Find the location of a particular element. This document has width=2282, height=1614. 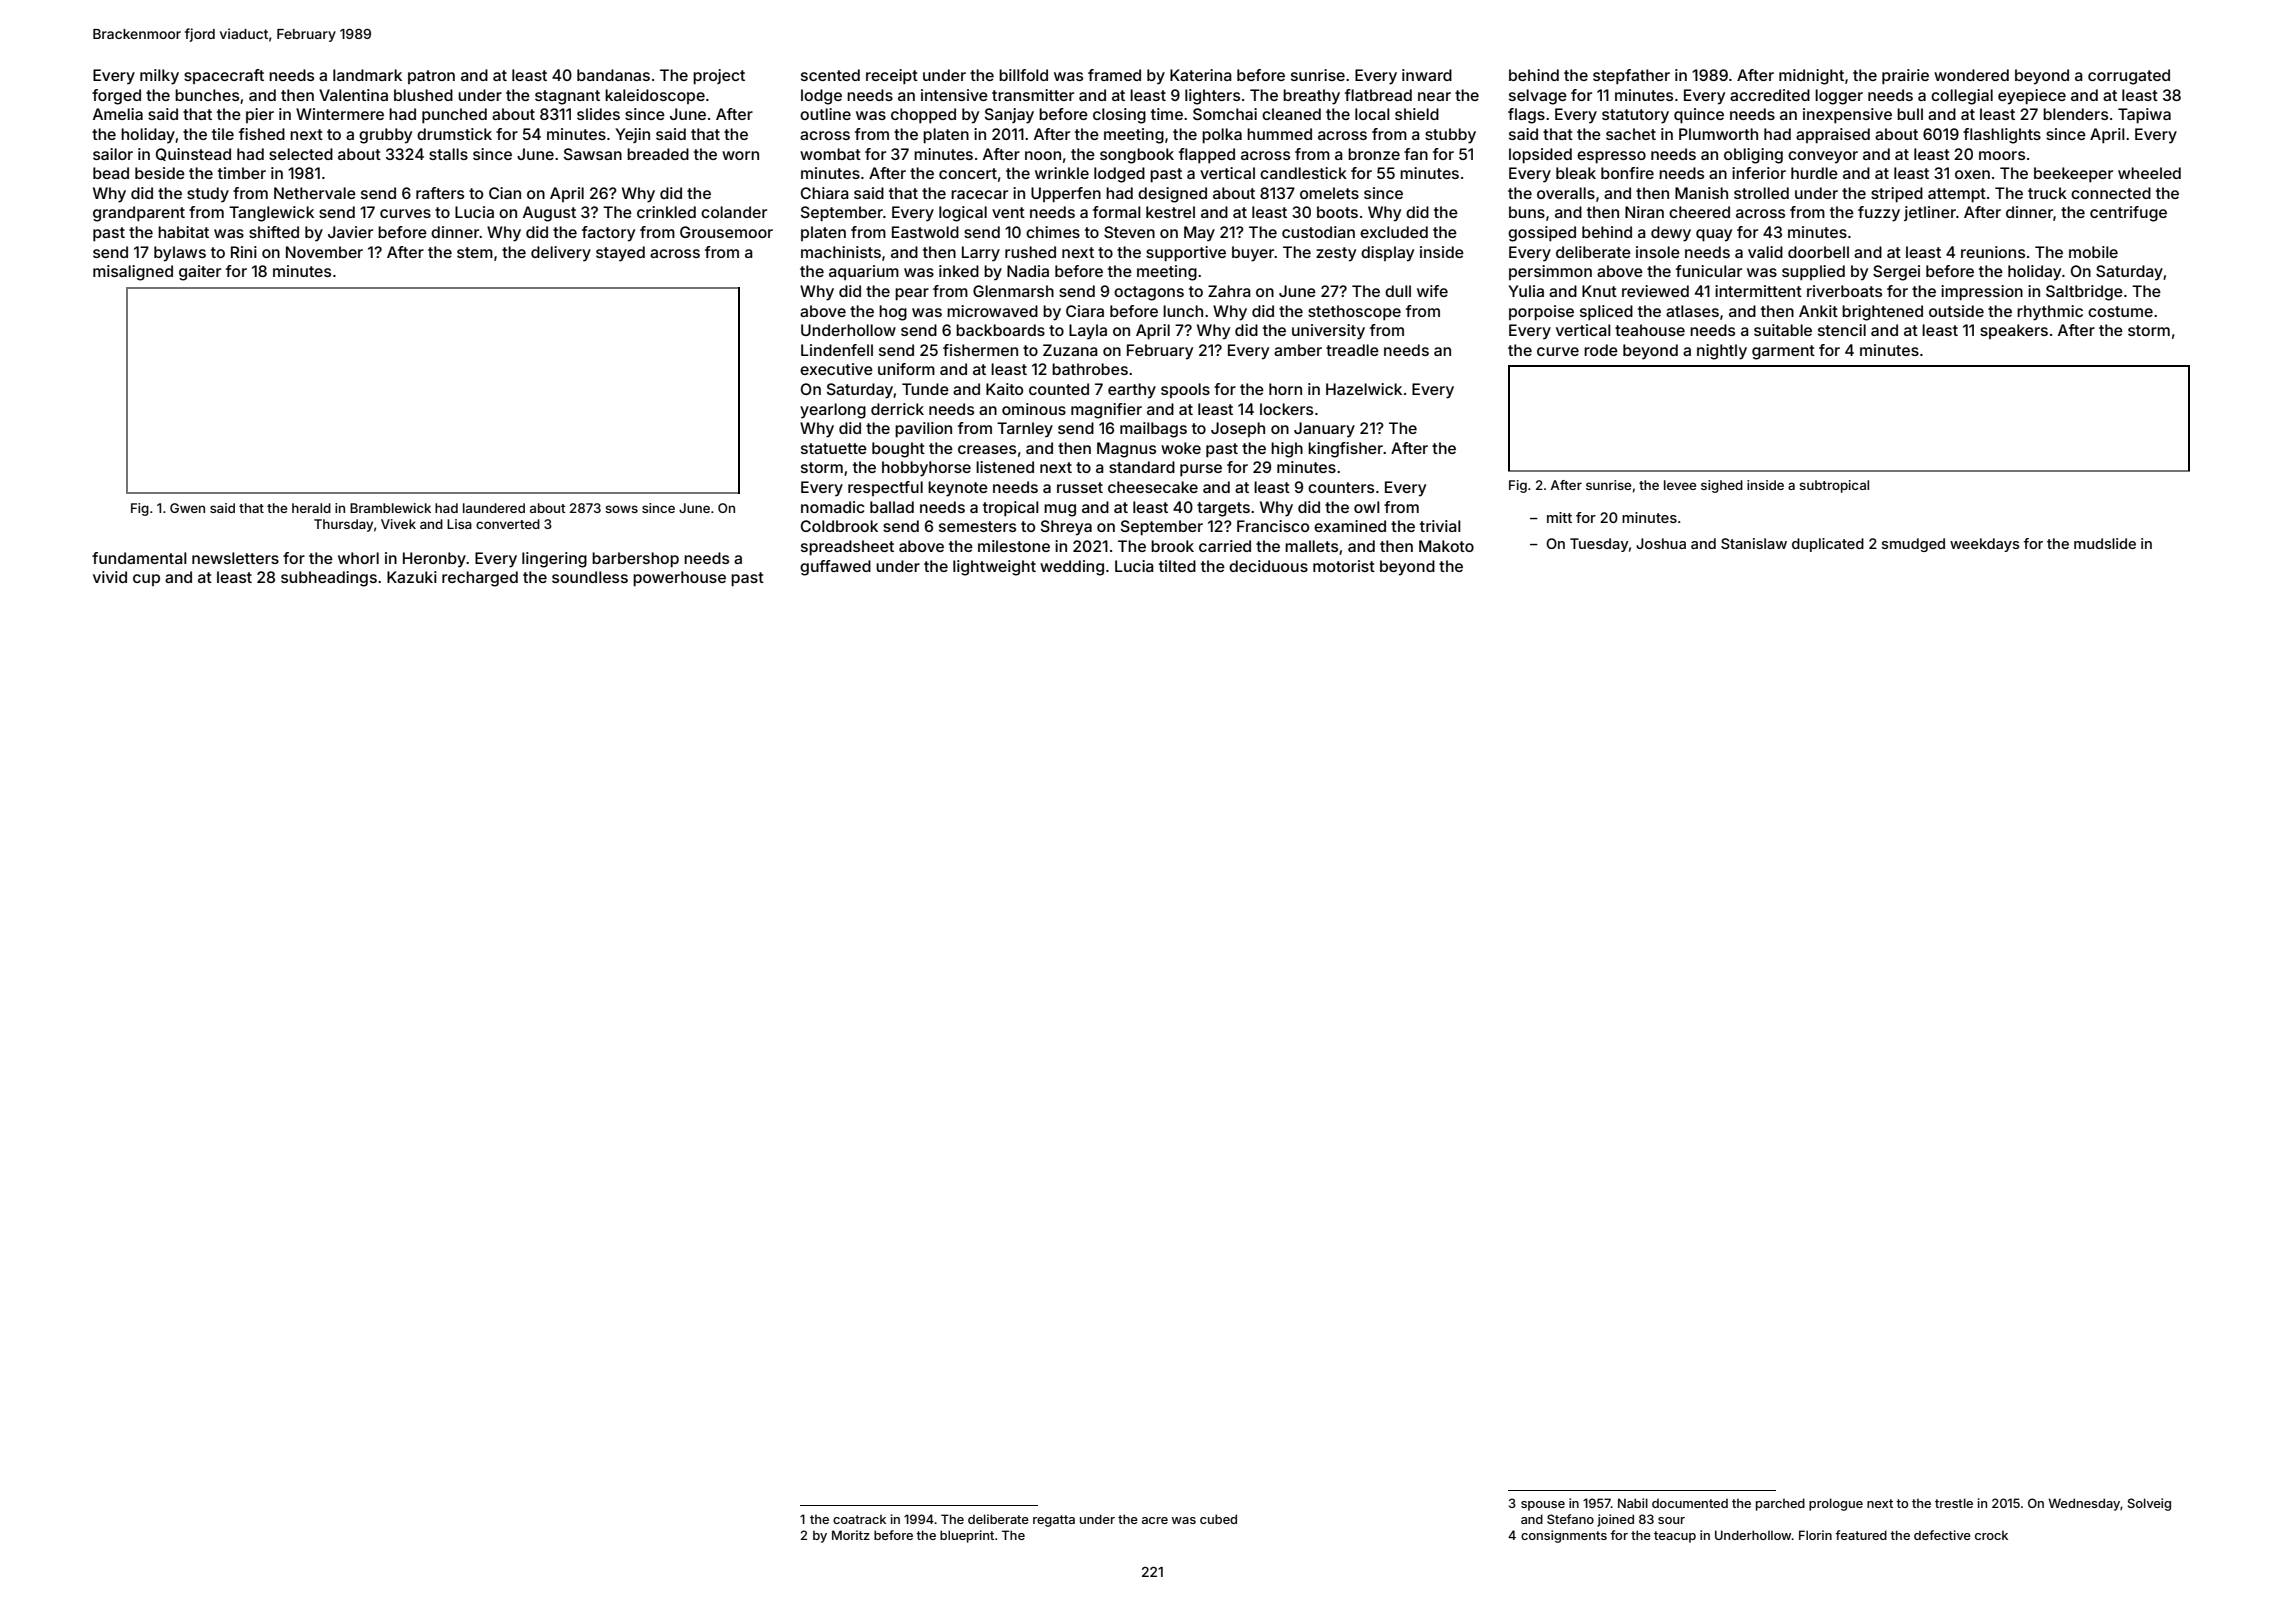

duplicated is located at coordinates (1828, 545).
